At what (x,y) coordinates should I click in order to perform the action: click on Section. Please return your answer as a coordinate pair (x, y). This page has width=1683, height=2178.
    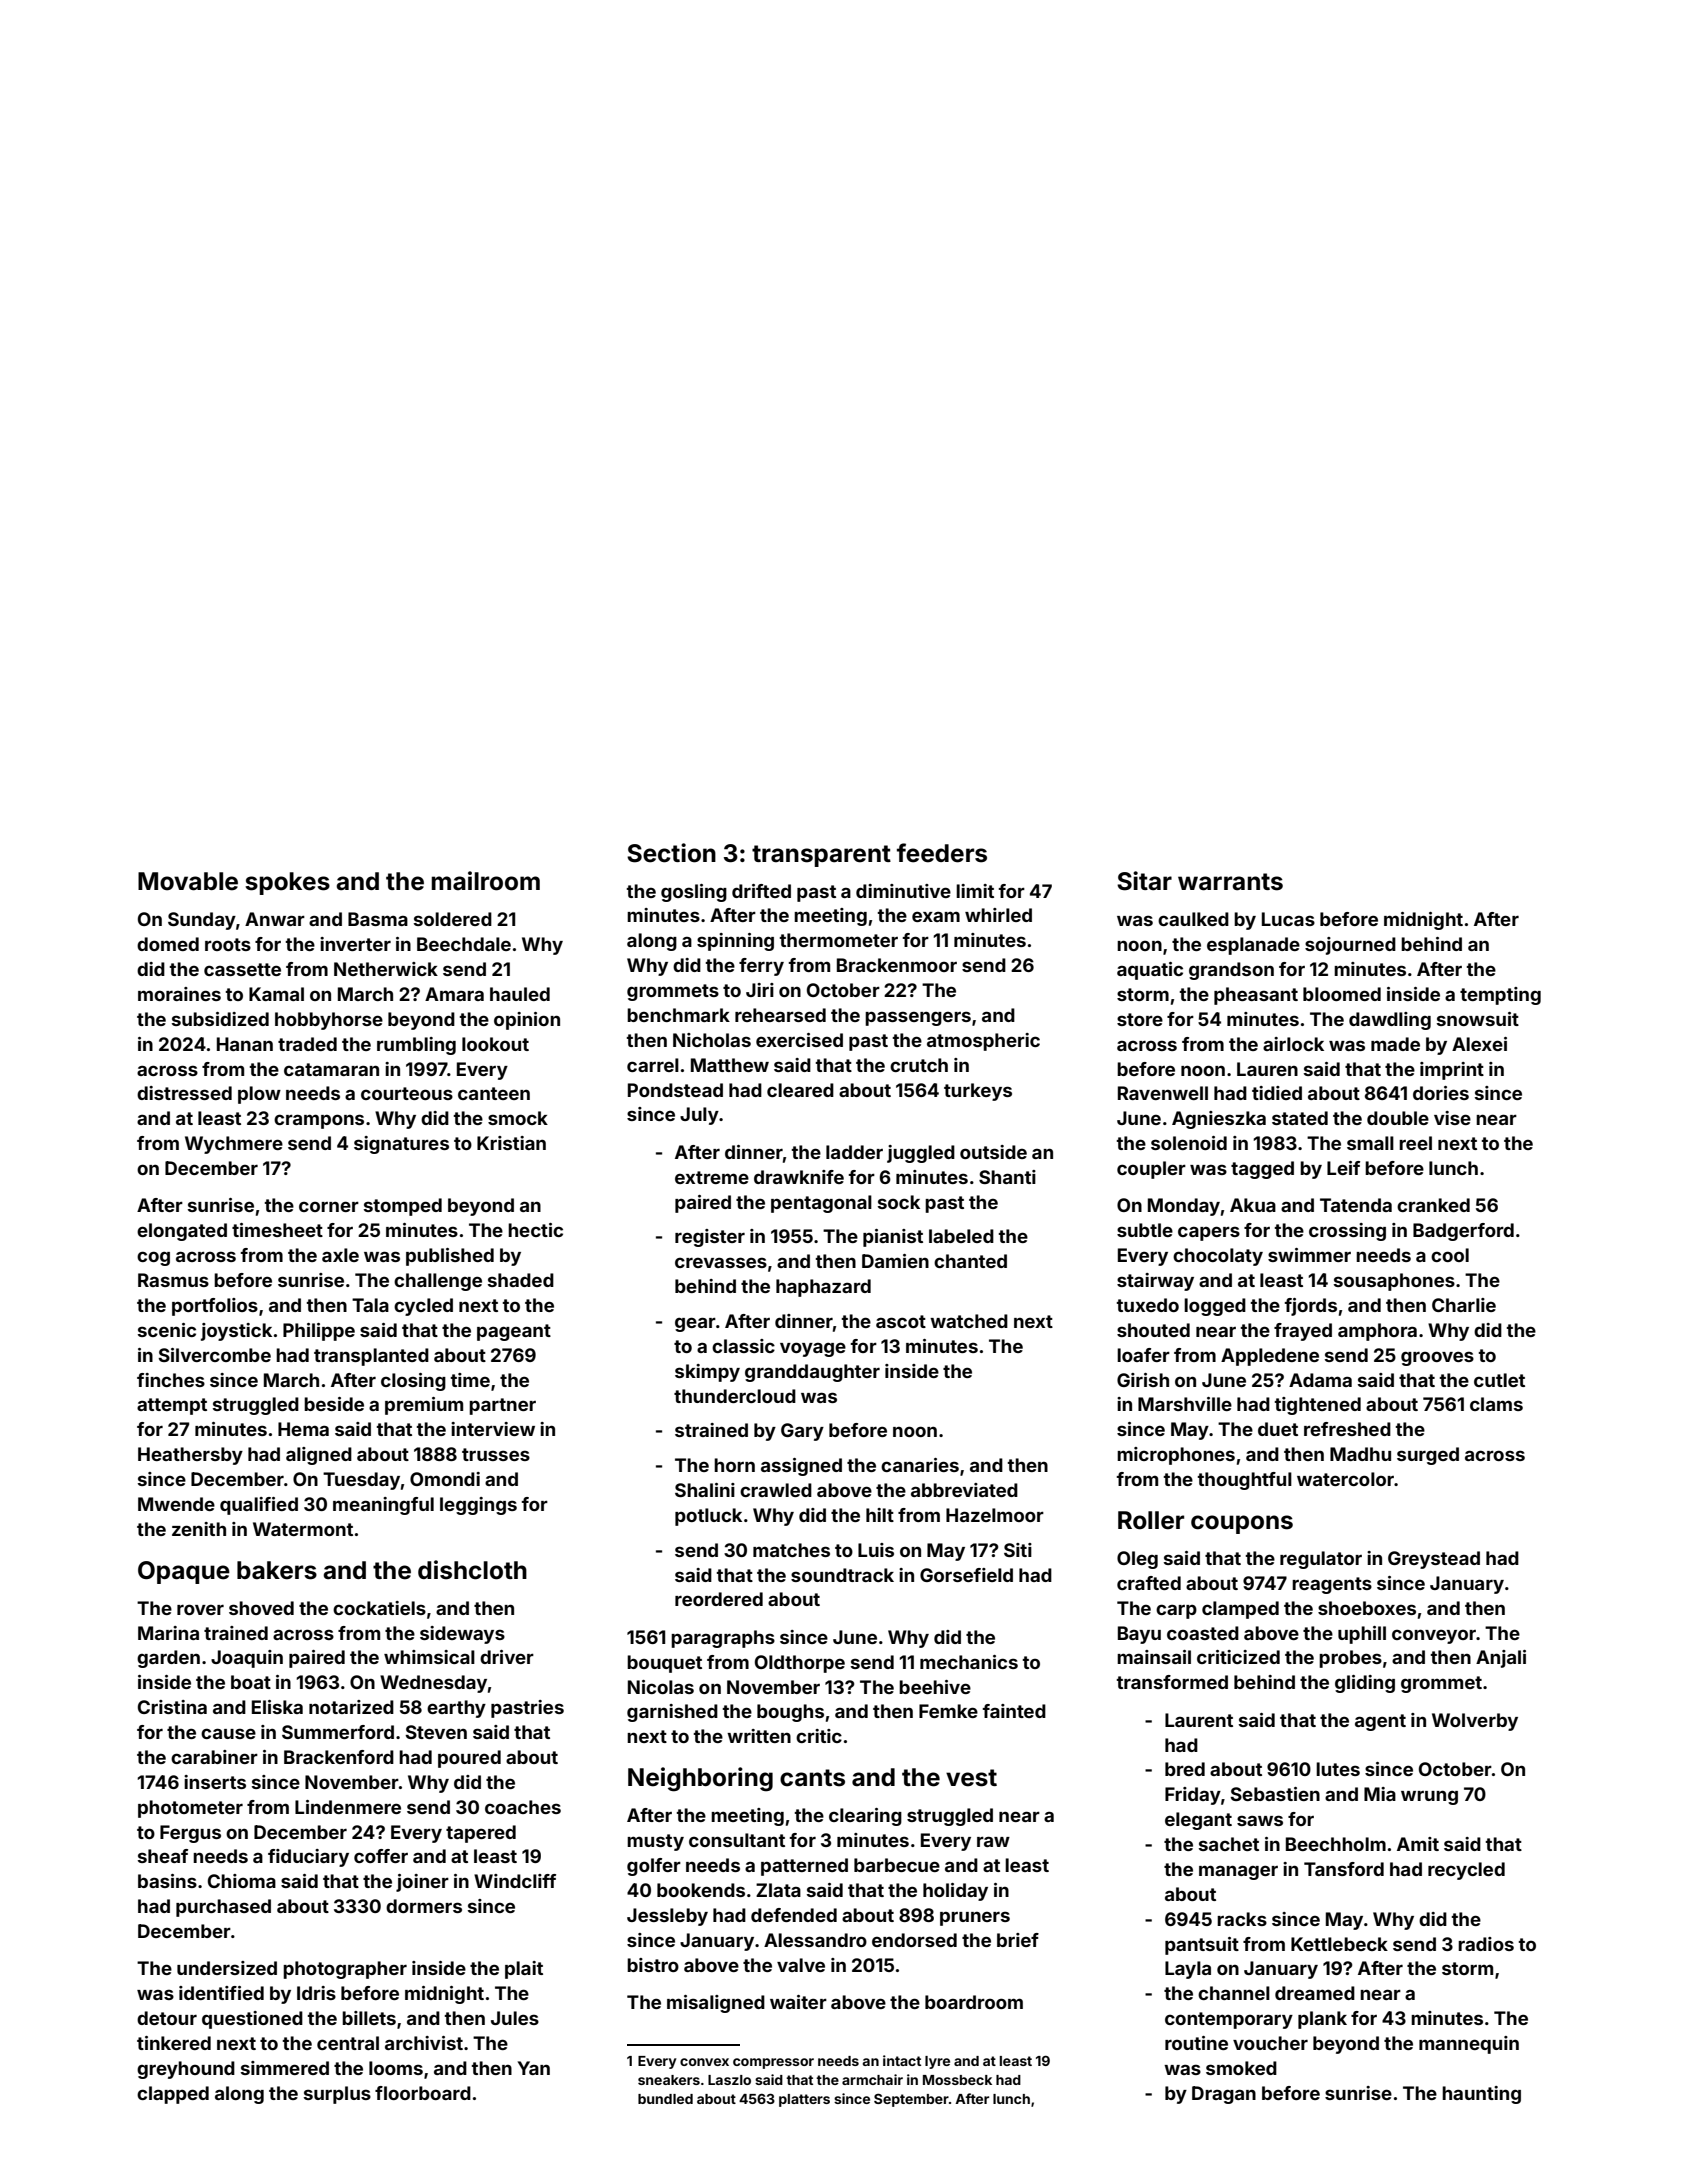
    Looking at the image, I should click on (671, 853).
